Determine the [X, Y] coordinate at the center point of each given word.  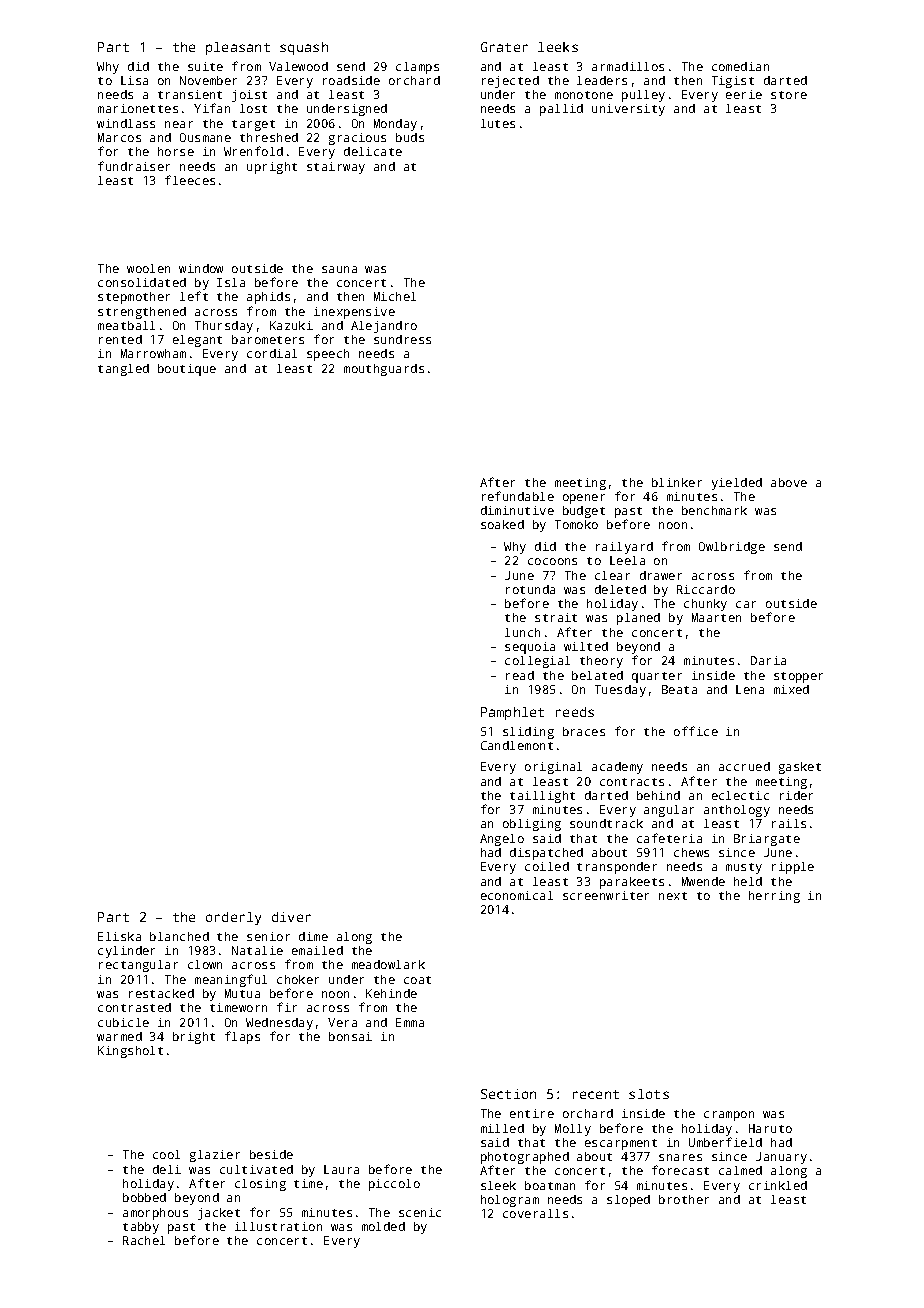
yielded [737, 484]
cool [166, 1154]
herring [774, 897]
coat [417, 980]
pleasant [238, 48]
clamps [417, 68]
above [789, 482]
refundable [518, 496]
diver [291, 917]
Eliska [119, 936]
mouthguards [384, 370]
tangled [123, 370]
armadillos [628, 66]
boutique [187, 370]
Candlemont [517, 745]
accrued [744, 766]
